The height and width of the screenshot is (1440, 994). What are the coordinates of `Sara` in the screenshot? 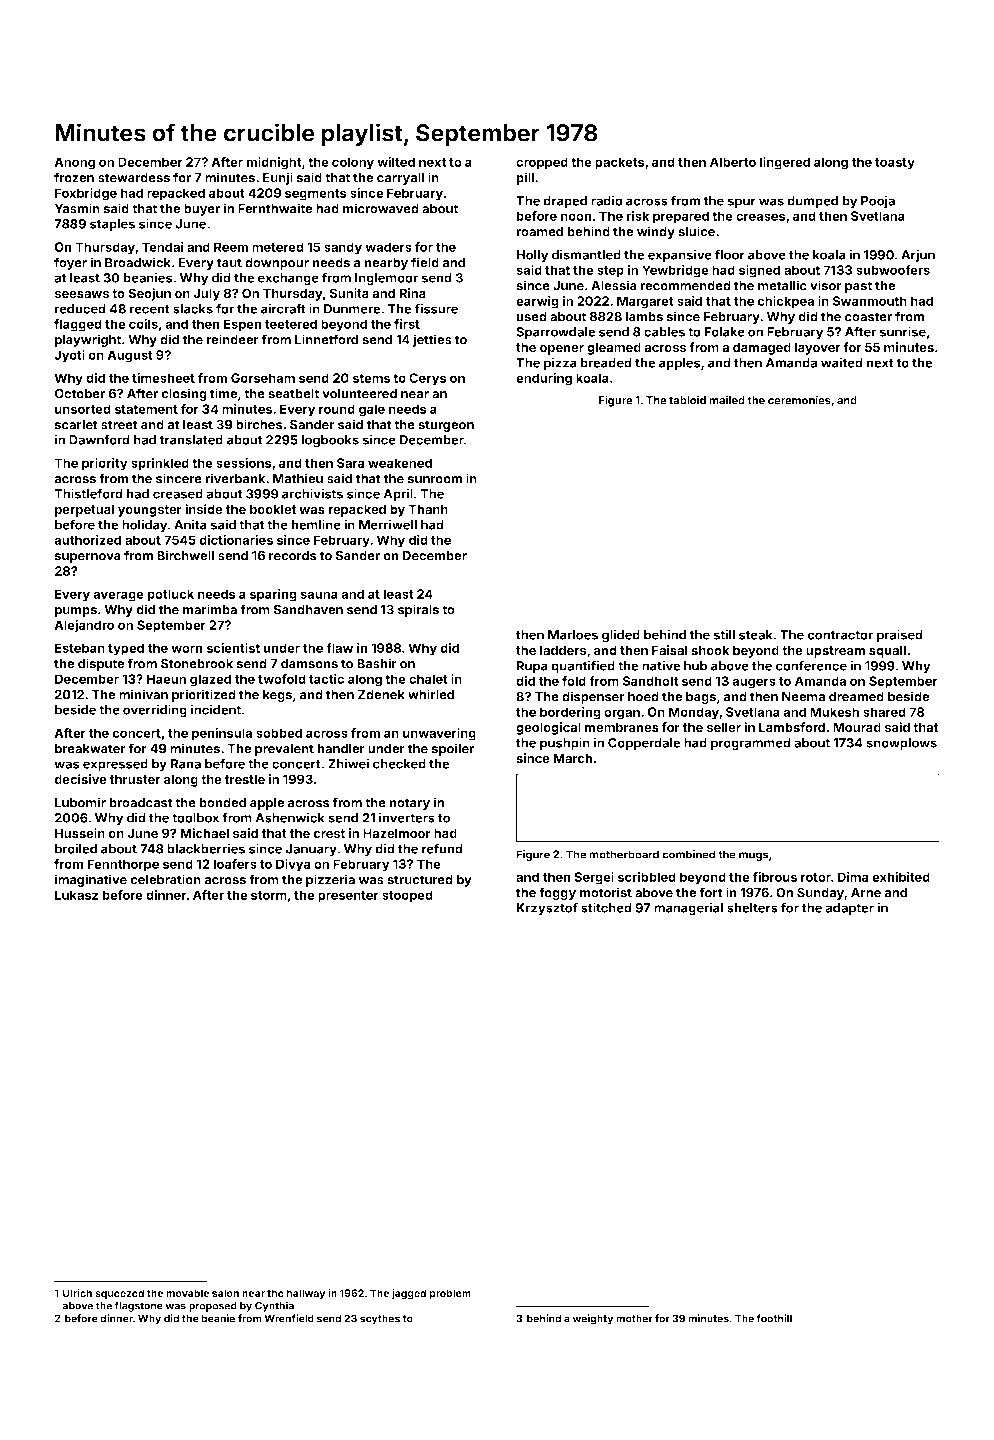 It's located at (351, 463).
